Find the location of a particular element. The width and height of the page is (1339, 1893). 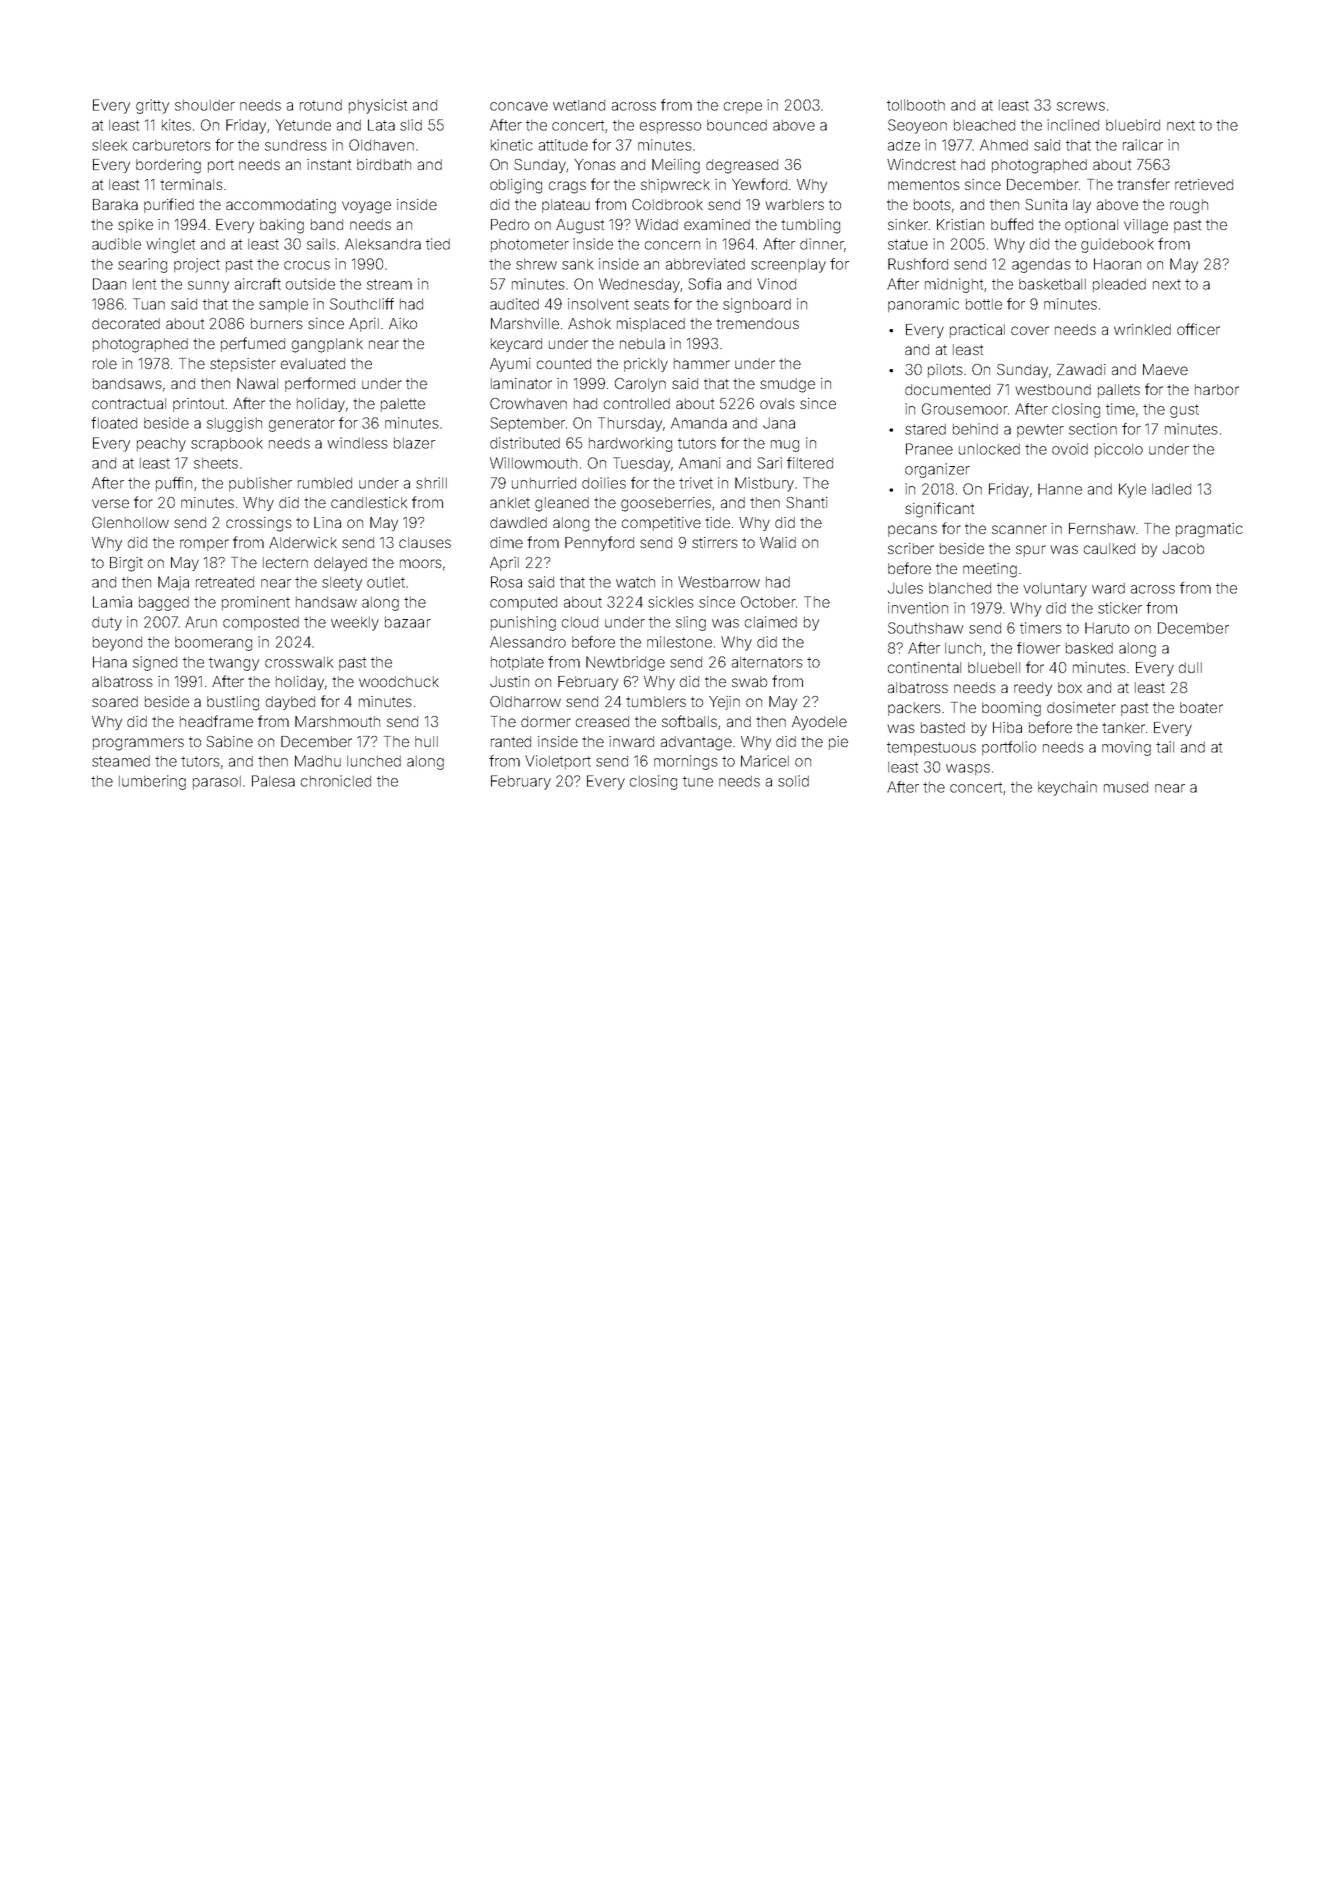

gangplank is located at coordinates (327, 345).
